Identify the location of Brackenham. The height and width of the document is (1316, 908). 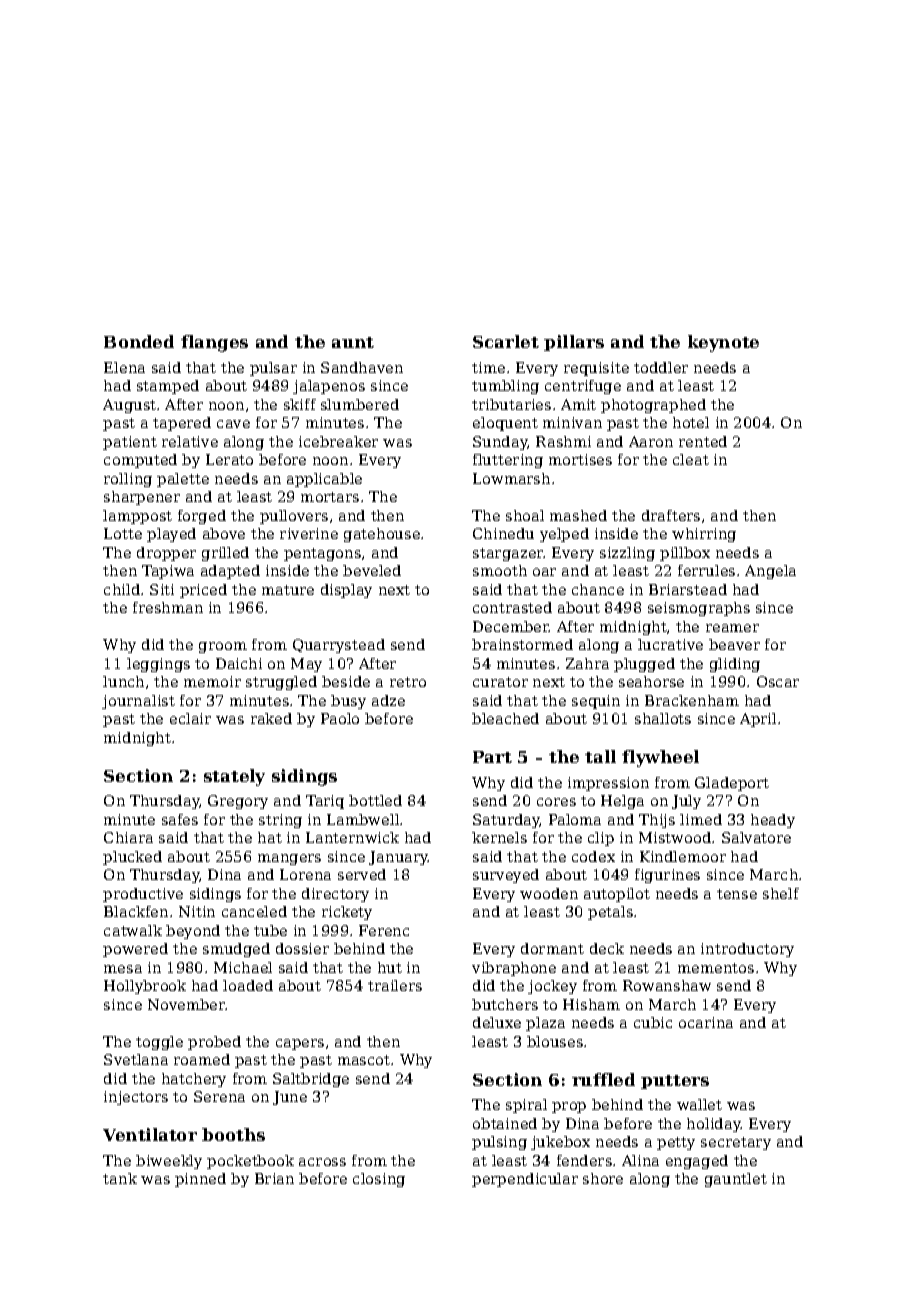
(692, 700).
